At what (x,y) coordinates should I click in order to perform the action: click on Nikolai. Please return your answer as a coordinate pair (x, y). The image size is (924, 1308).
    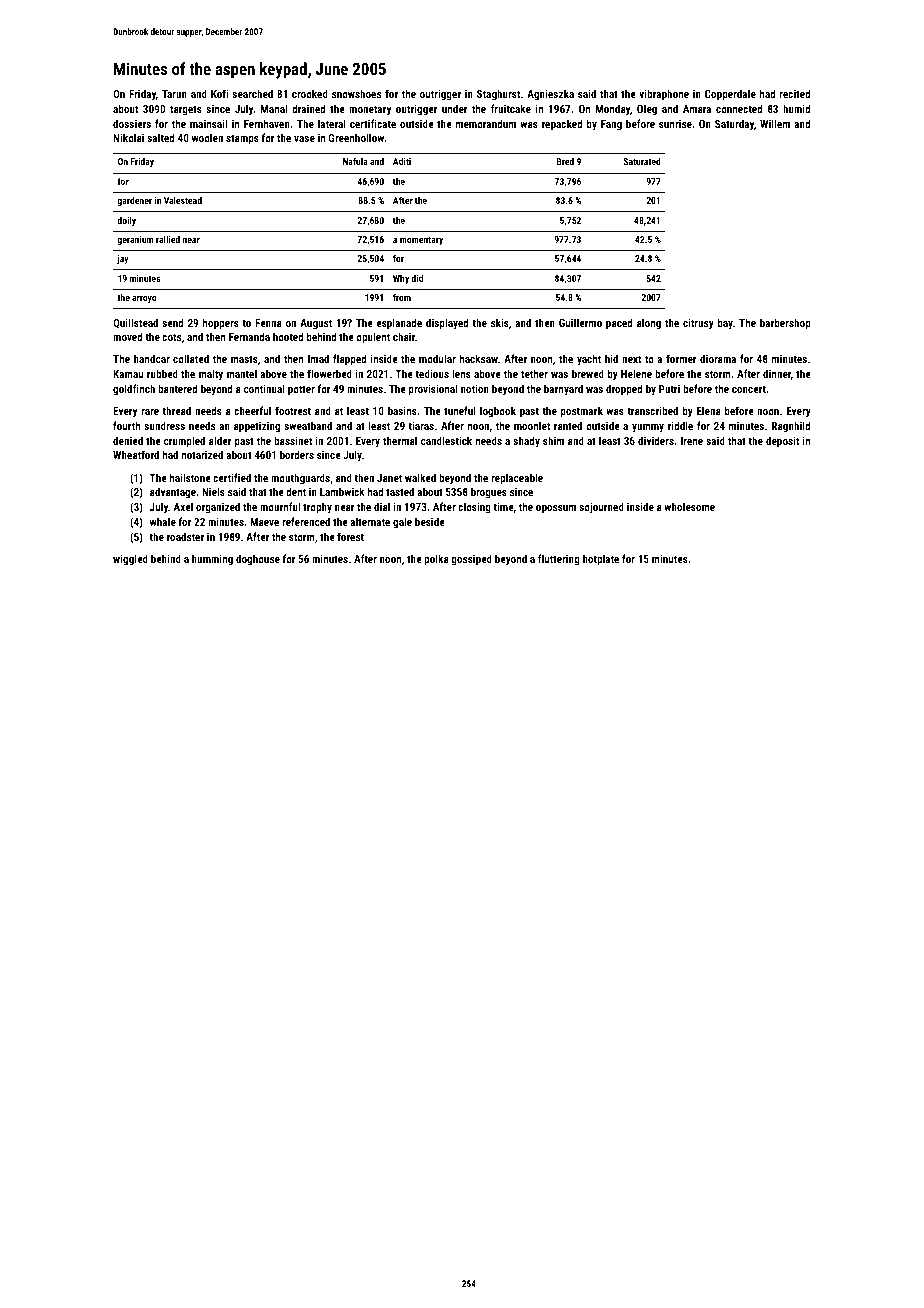
    Looking at the image, I should click on (128, 137).
